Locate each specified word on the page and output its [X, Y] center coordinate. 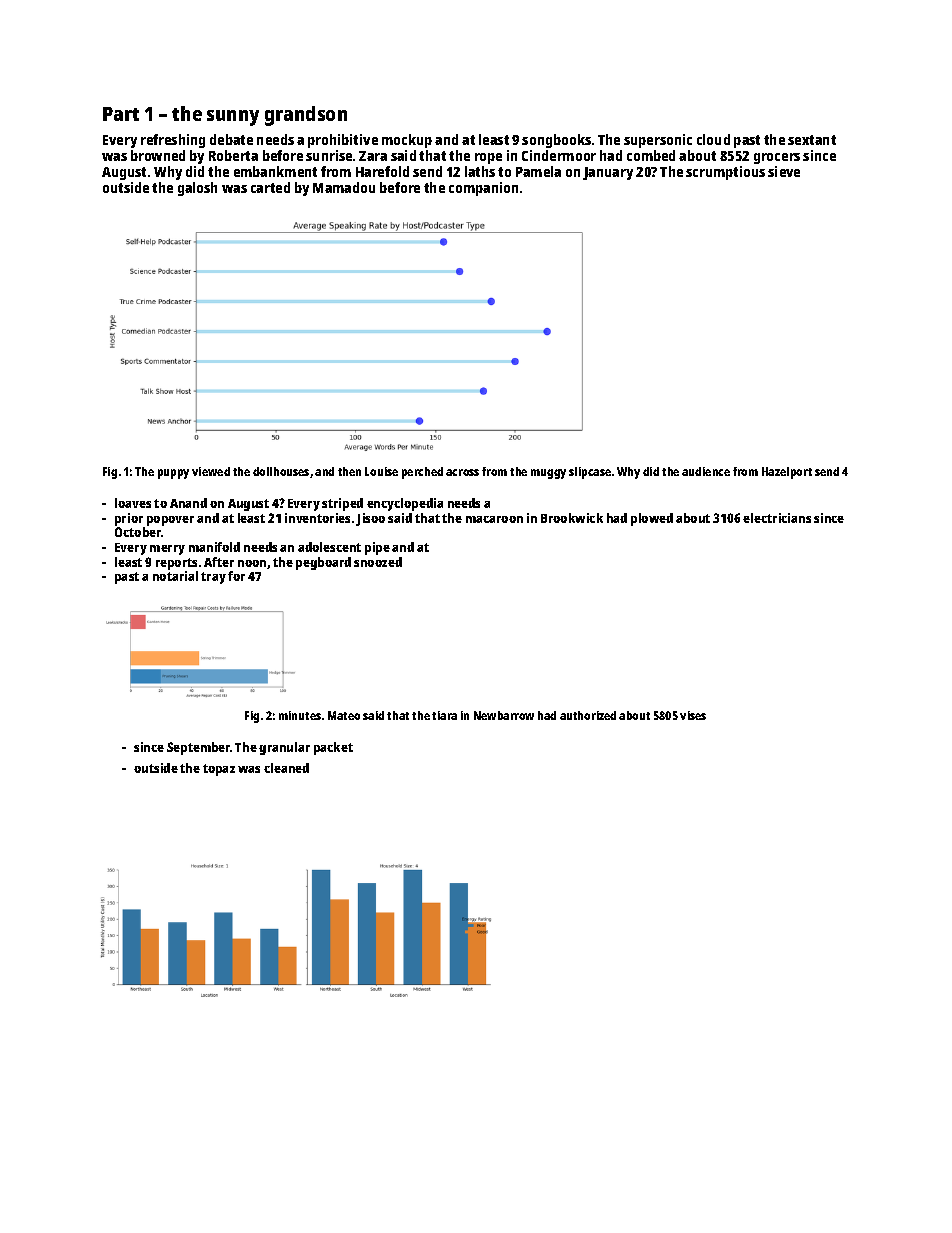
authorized [588, 715]
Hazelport [787, 473]
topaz [219, 770]
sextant [812, 140]
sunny [233, 118]
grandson [306, 116]
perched [422, 473]
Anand [188, 503]
